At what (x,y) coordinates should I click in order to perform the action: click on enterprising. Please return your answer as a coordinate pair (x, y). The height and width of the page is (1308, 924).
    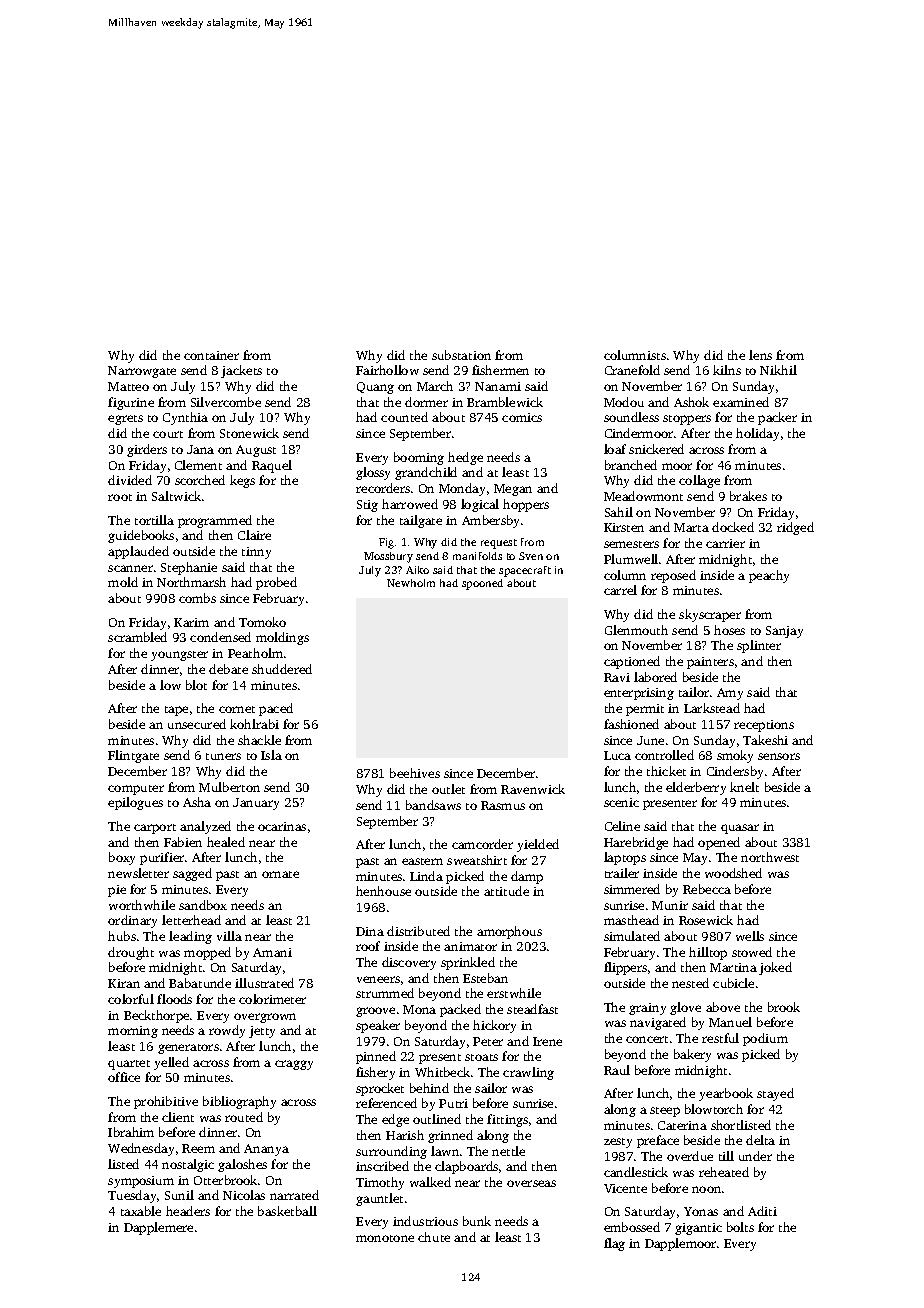
    Looking at the image, I should click on (639, 694).
